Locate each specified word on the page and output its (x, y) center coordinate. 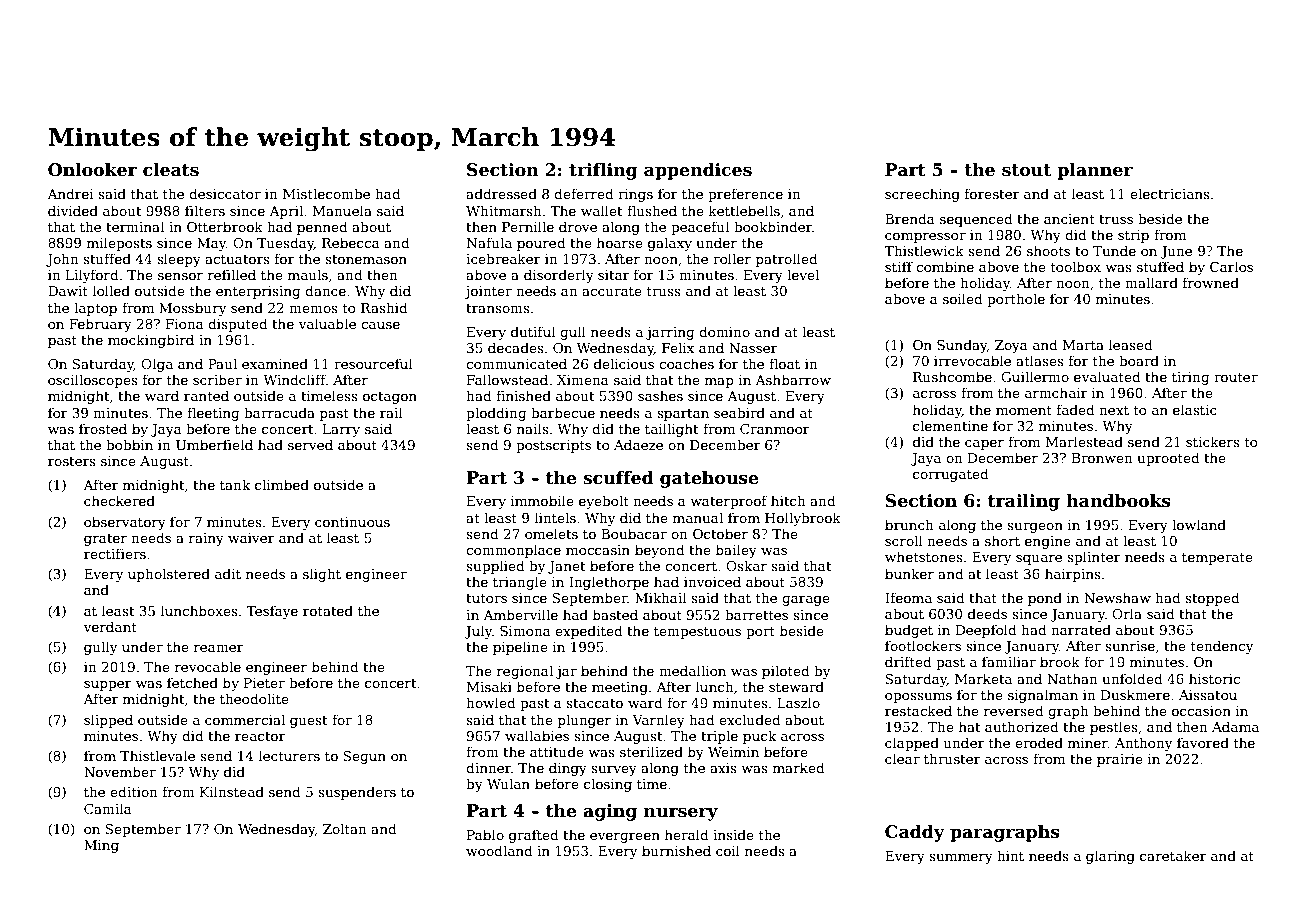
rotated (328, 610)
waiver (251, 538)
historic (1214, 678)
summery (961, 859)
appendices (698, 171)
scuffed (618, 478)
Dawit (68, 291)
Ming (101, 846)
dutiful (533, 331)
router (1236, 377)
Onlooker (92, 170)
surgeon (1035, 528)
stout (1026, 170)
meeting (620, 688)
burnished (676, 850)
